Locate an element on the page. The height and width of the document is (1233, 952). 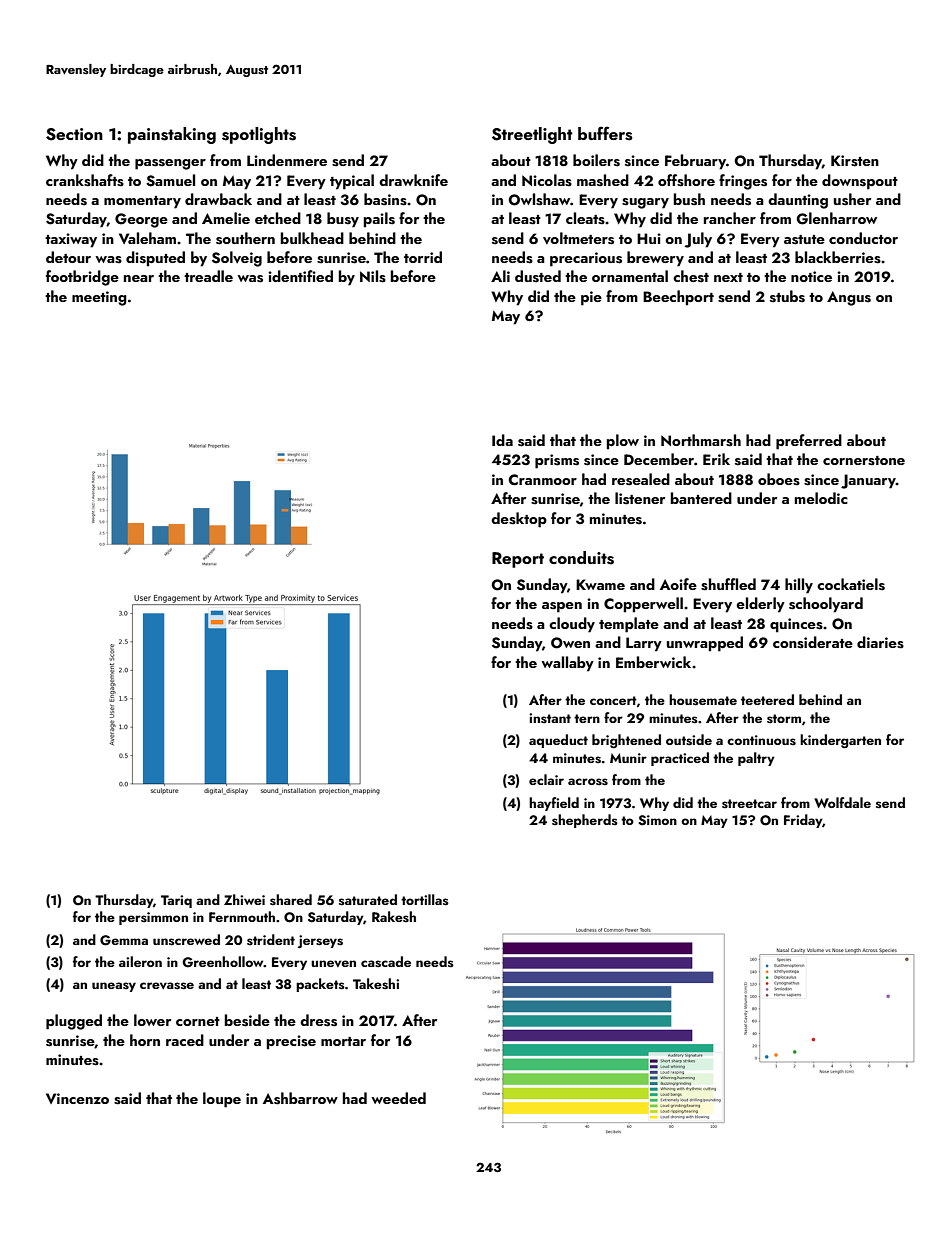
instant is located at coordinates (550, 718).
